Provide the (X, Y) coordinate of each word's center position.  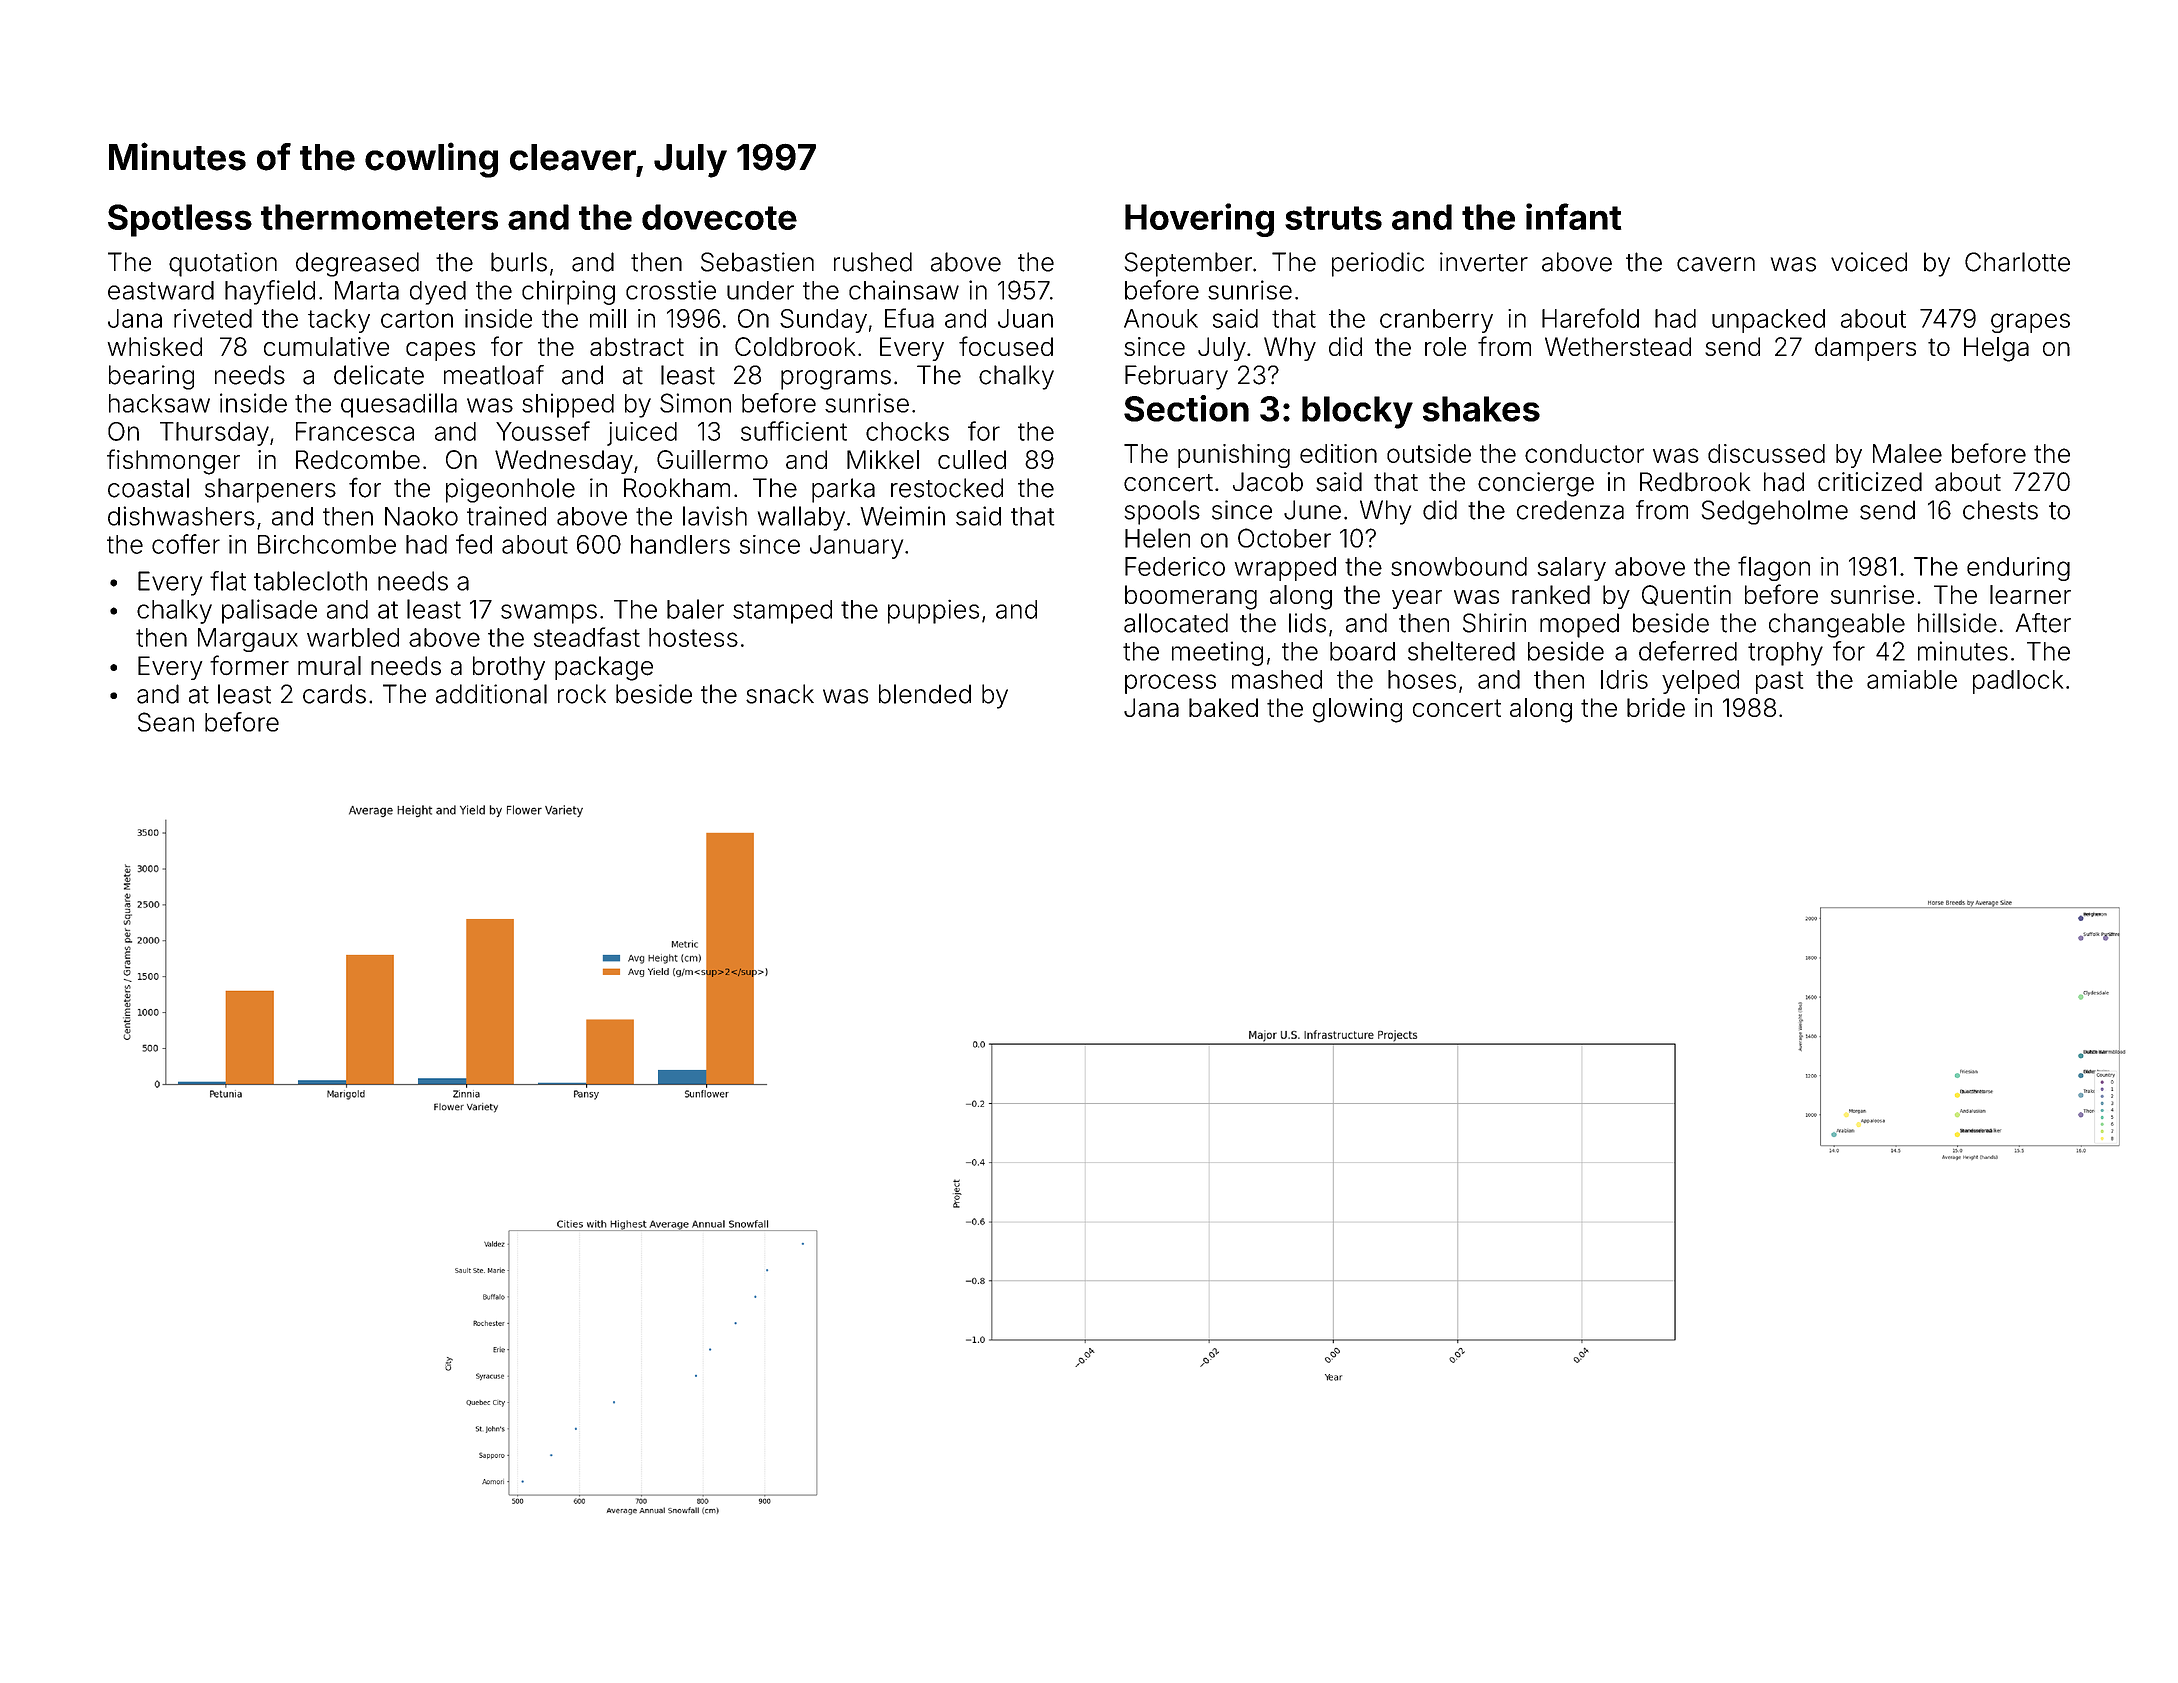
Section (1186, 408)
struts (1333, 218)
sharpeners (270, 490)
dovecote (719, 217)
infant (1573, 216)
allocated (1176, 623)
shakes (1481, 409)
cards (334, 694)
